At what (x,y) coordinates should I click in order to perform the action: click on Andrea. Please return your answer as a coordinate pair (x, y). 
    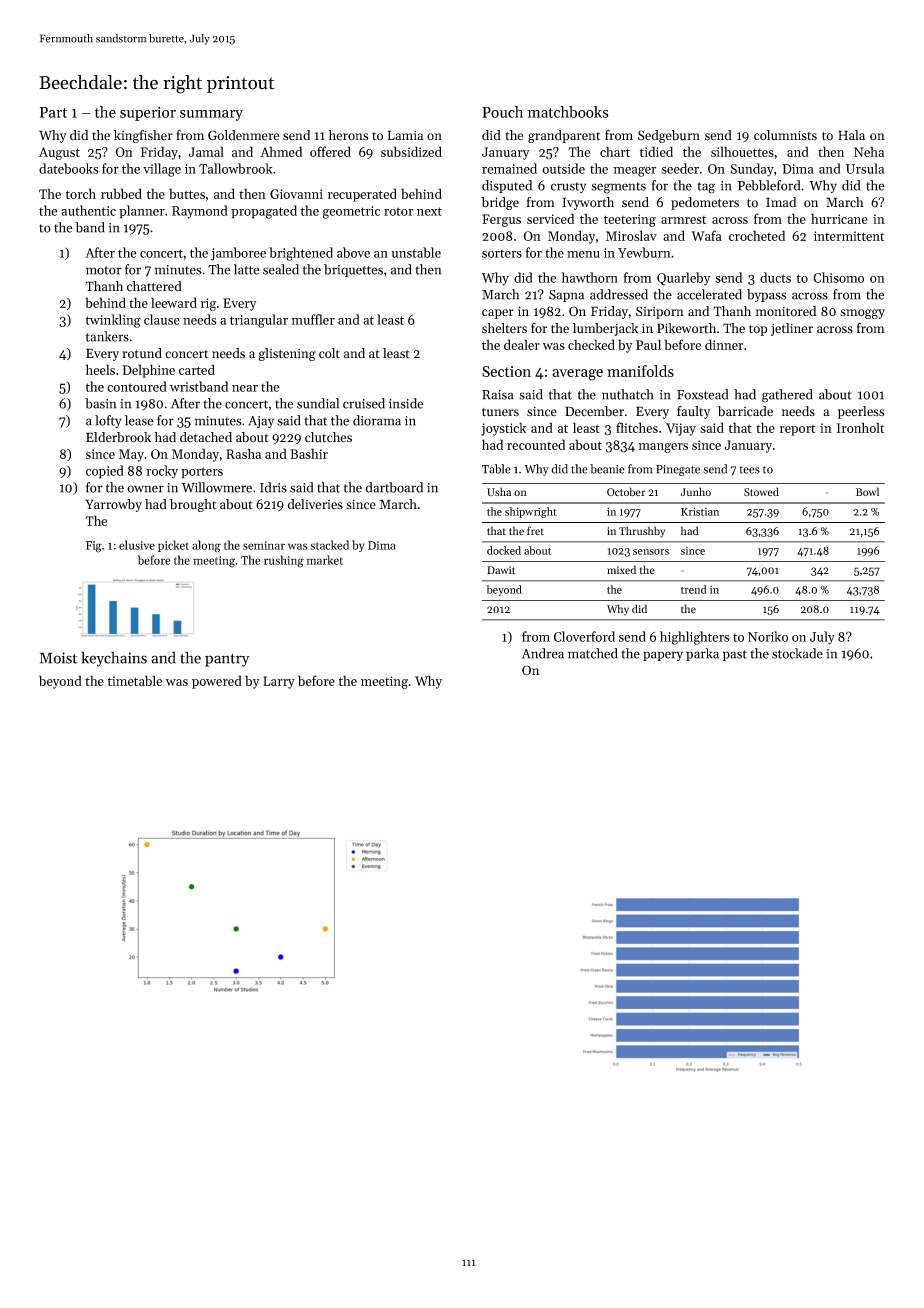
    Looking at the image, I should click on (543, 653).
